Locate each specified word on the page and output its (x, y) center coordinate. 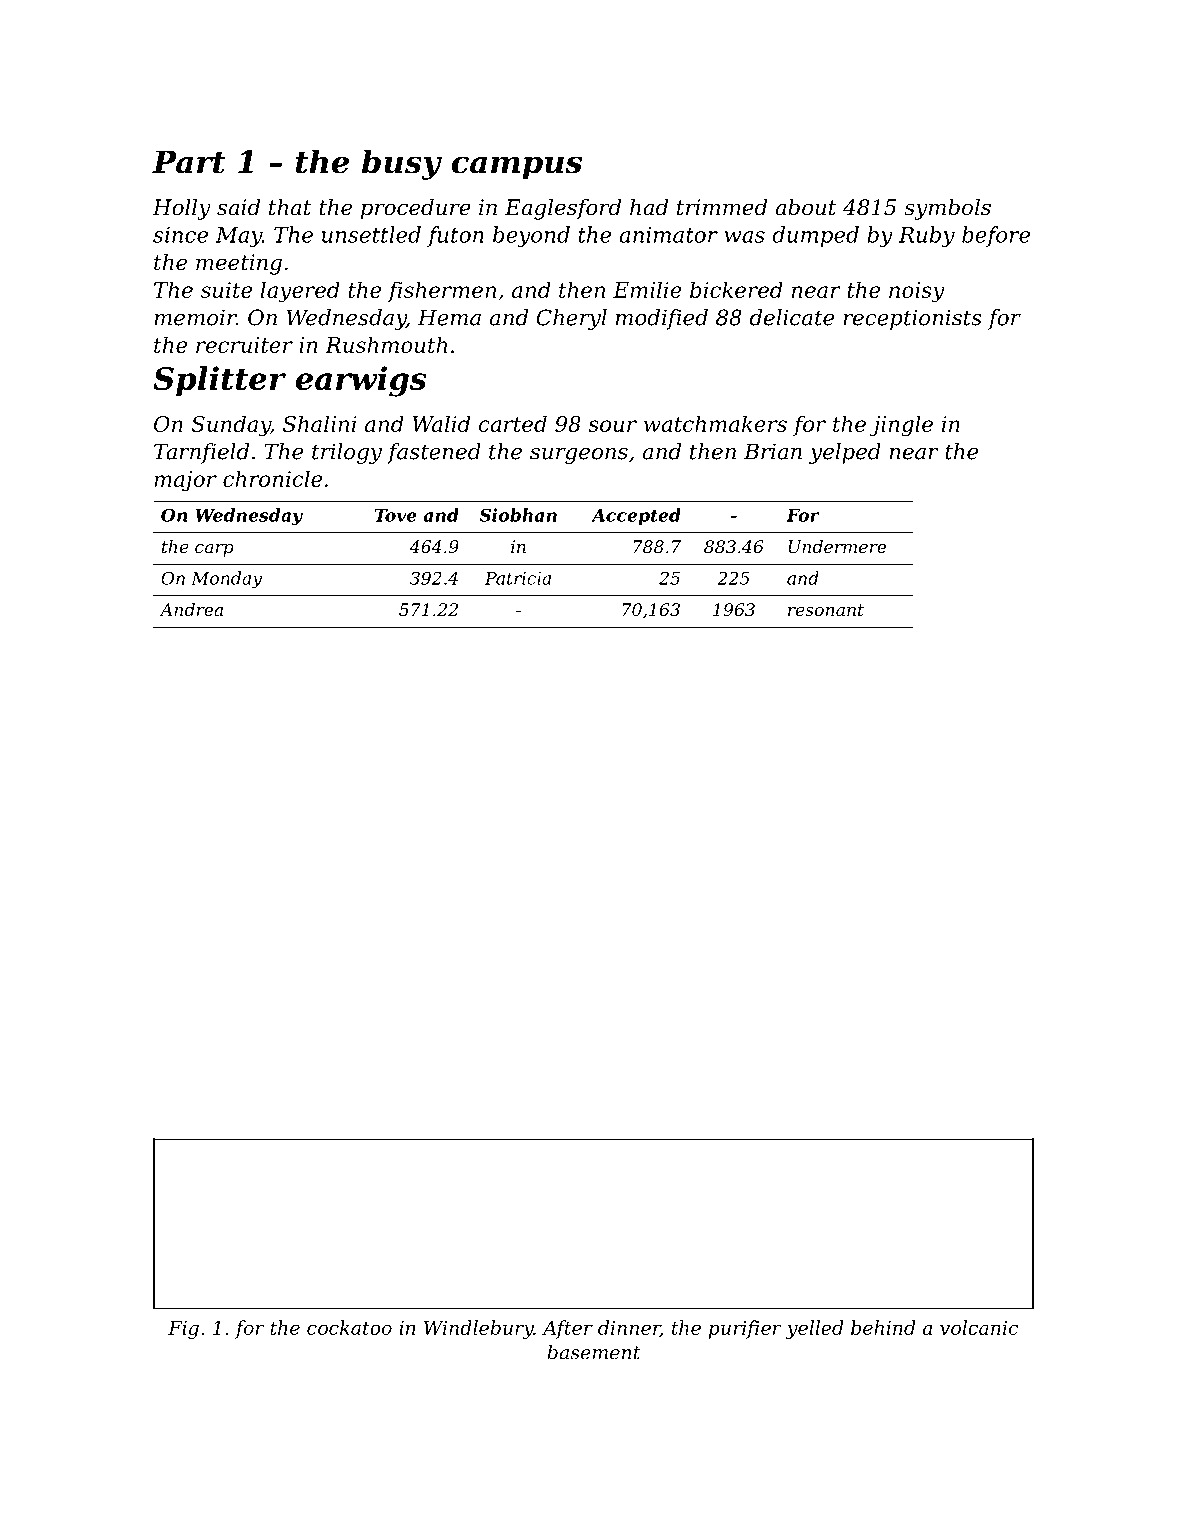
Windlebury (479, 1329)
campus (517, 168)
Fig (183, 1330)
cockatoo (349, 1327)
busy (402, 164)
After (567, 1329)
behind (883, 1327)
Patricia (518, 578)
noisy (917, 292)
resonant (826, 610)
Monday (226, 580)
